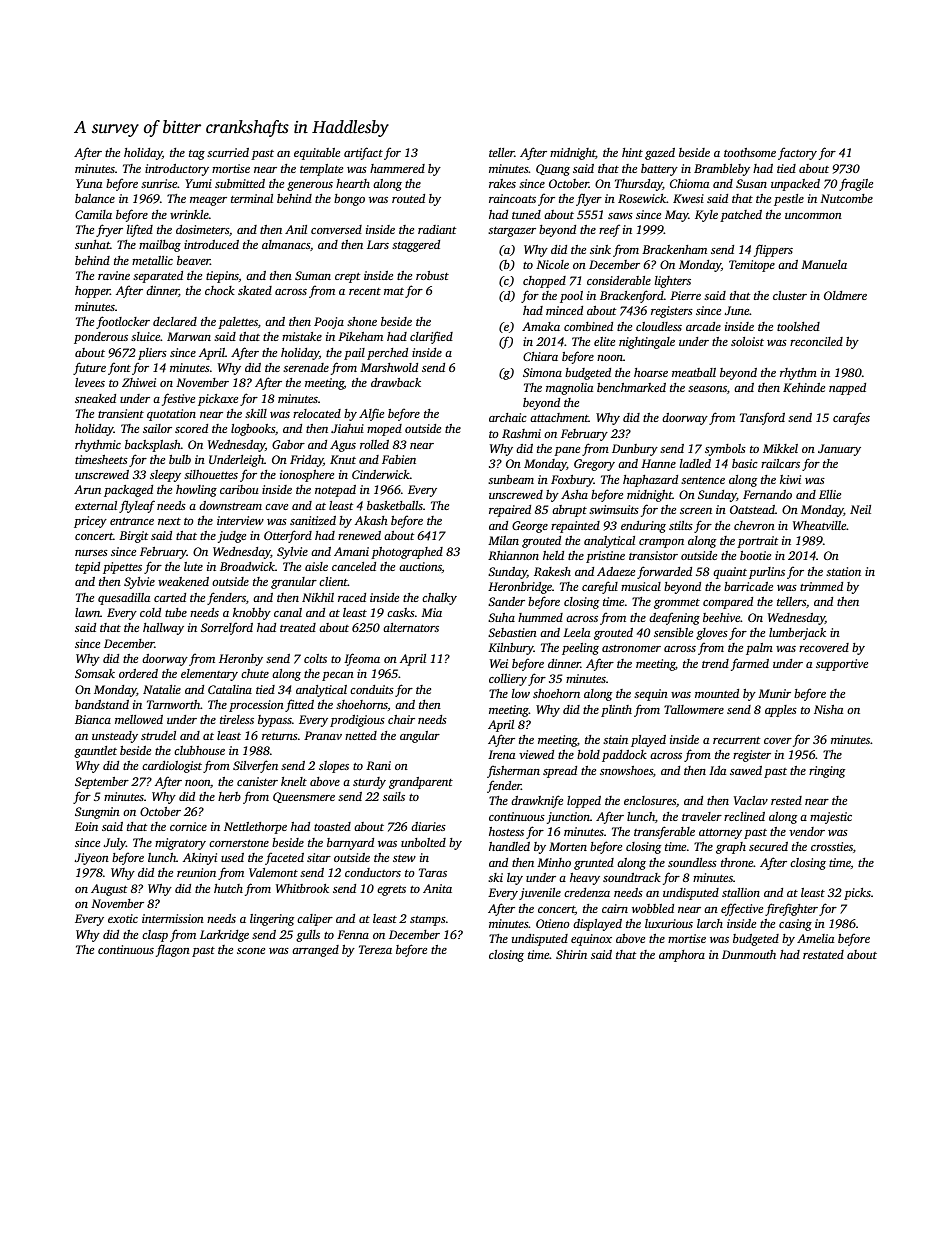 The width and height of the screenshot is (952, 1233). What do you see at coordinates (109, 890) in the screenshot?
I see `August` at bounding box center [109, 890].
